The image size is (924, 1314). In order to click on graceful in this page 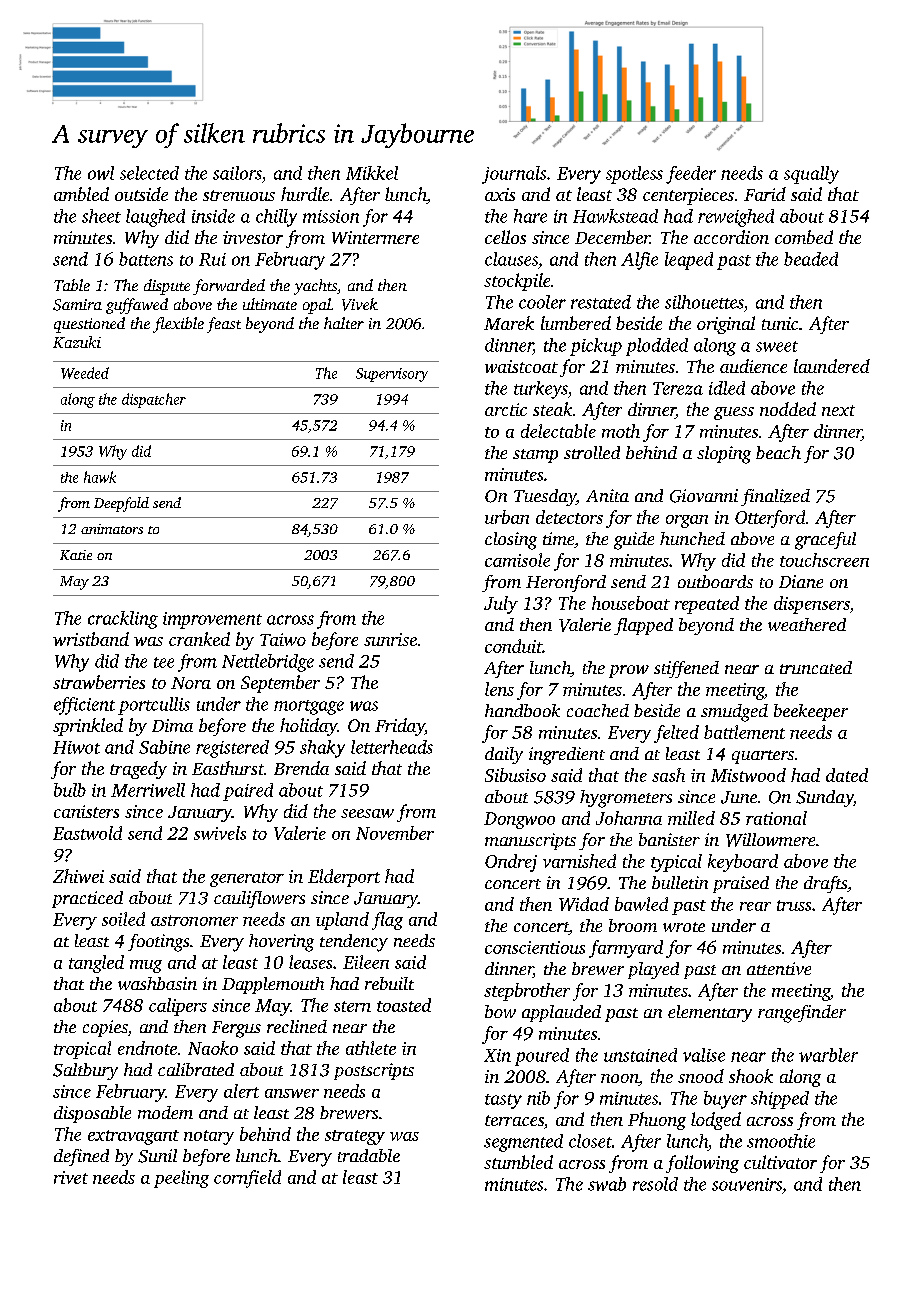, I will do `click(825, 541)`.
